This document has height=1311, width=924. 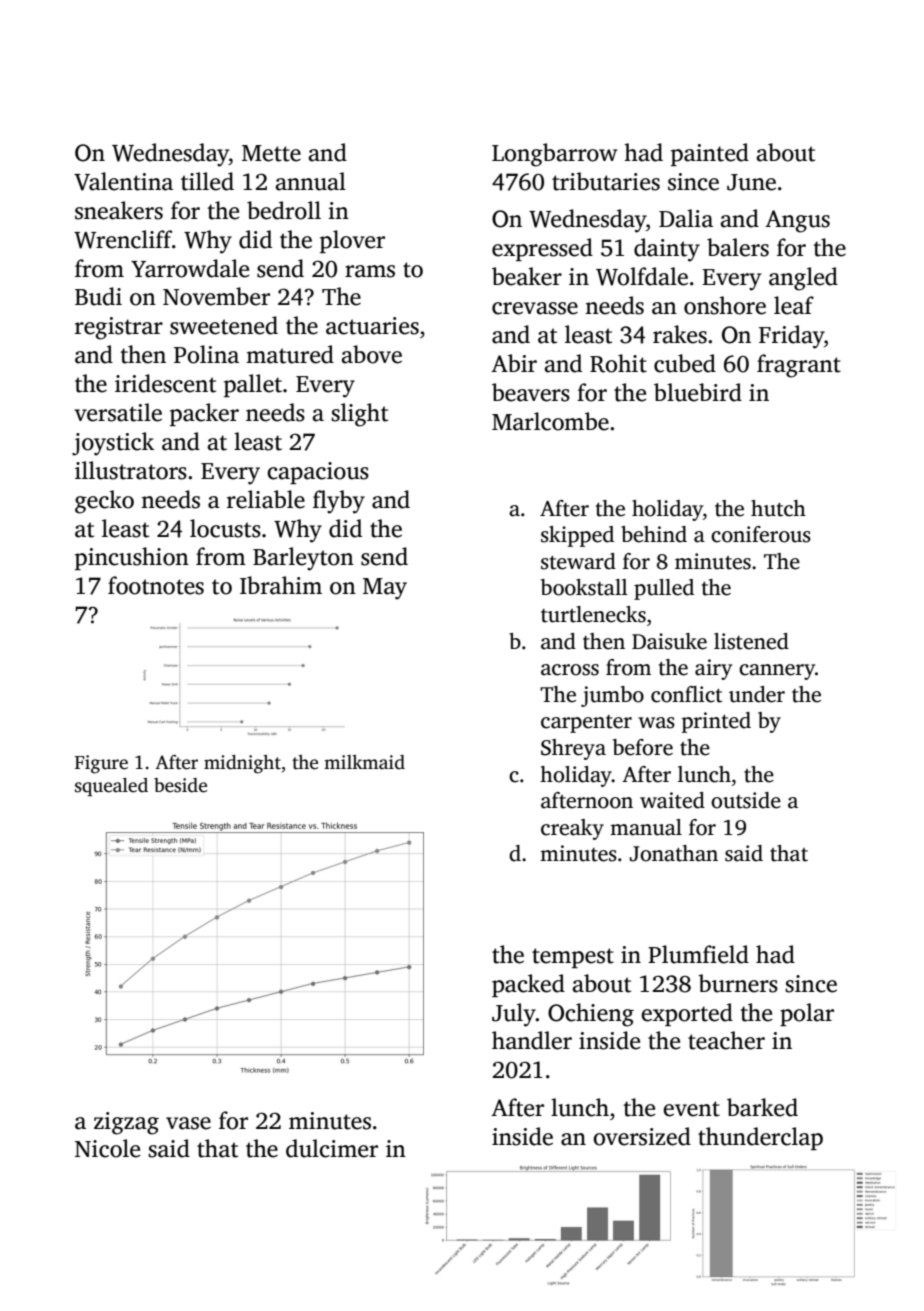 I want to click on burners, so click(x=738, y=983).
